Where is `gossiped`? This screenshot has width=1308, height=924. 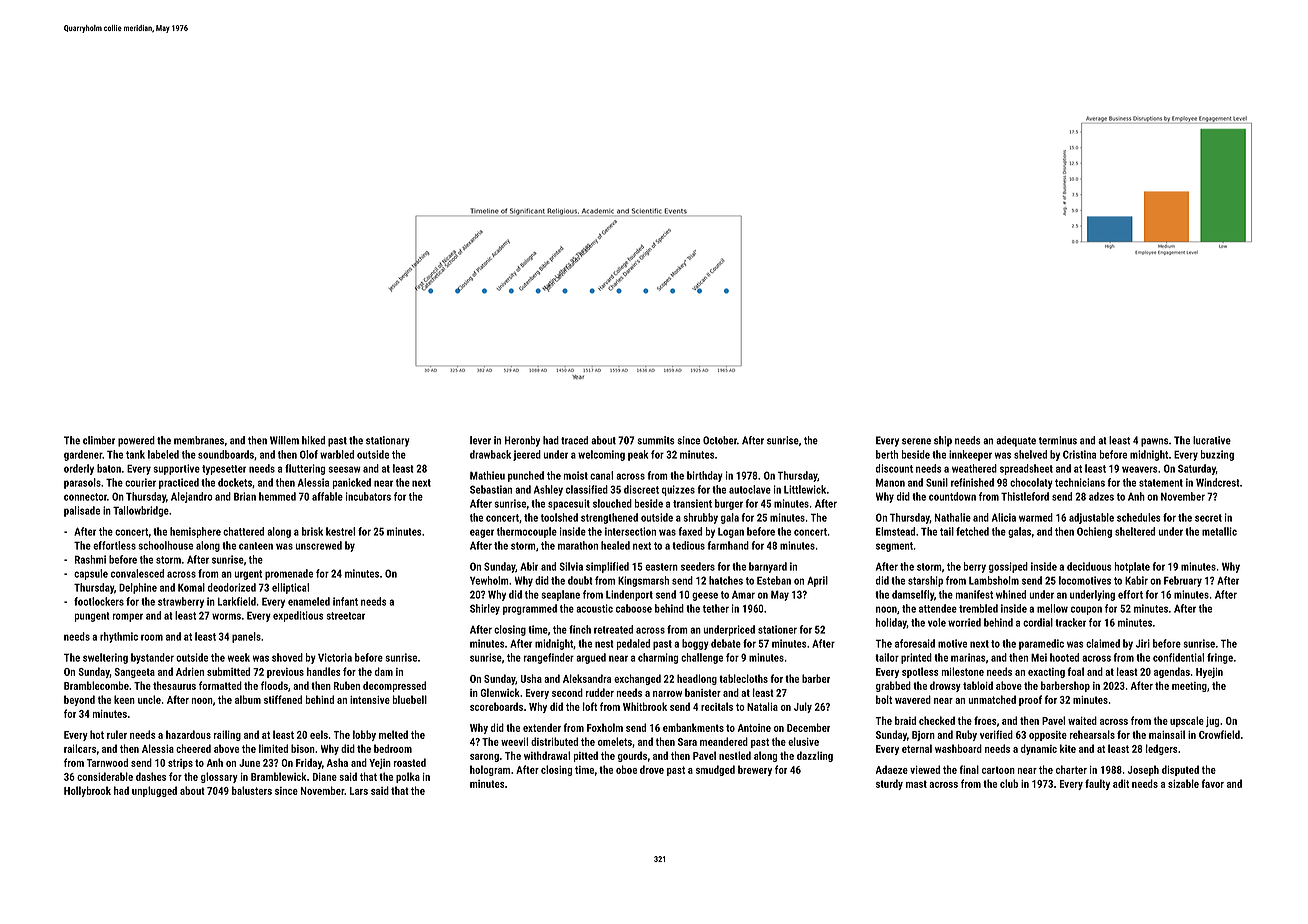 gossiped is located at coordinates (1008, 567).
